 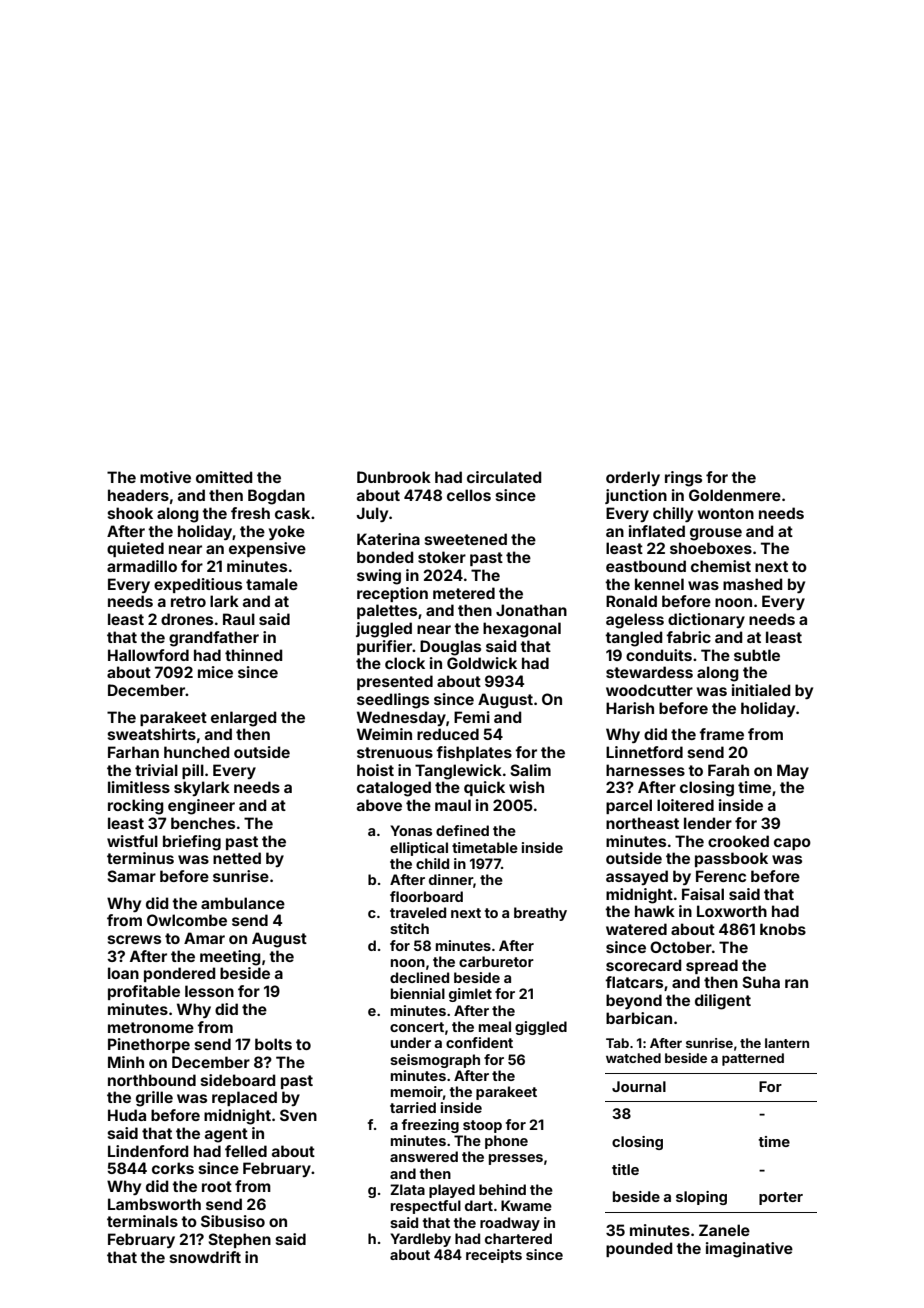 What do you see at coordinates (639, 1086) in the screenshot?
I see `Journal` at bounding box center [639, 1086].
